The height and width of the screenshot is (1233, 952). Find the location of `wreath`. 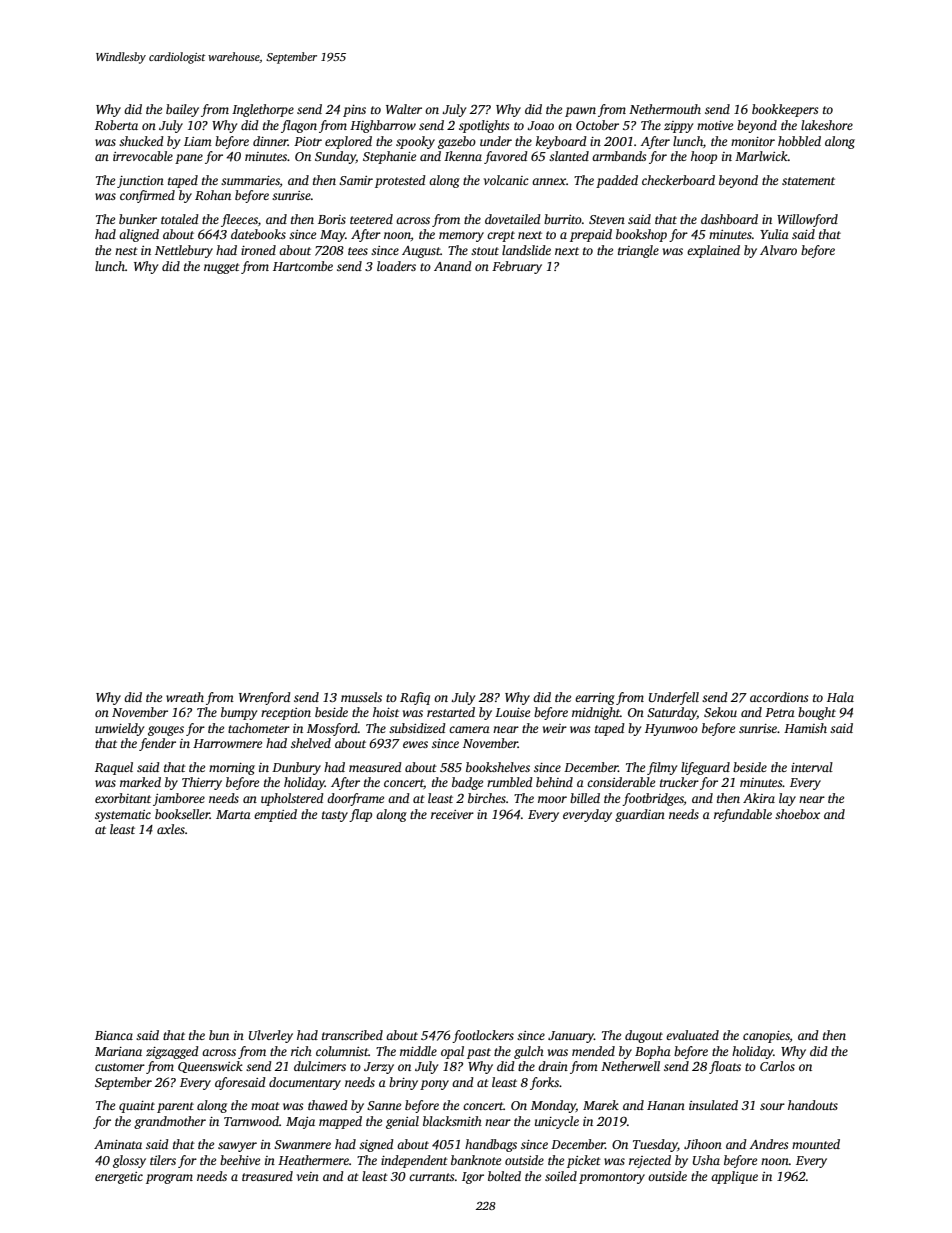

wreath is located at coordinates (185, 697).
